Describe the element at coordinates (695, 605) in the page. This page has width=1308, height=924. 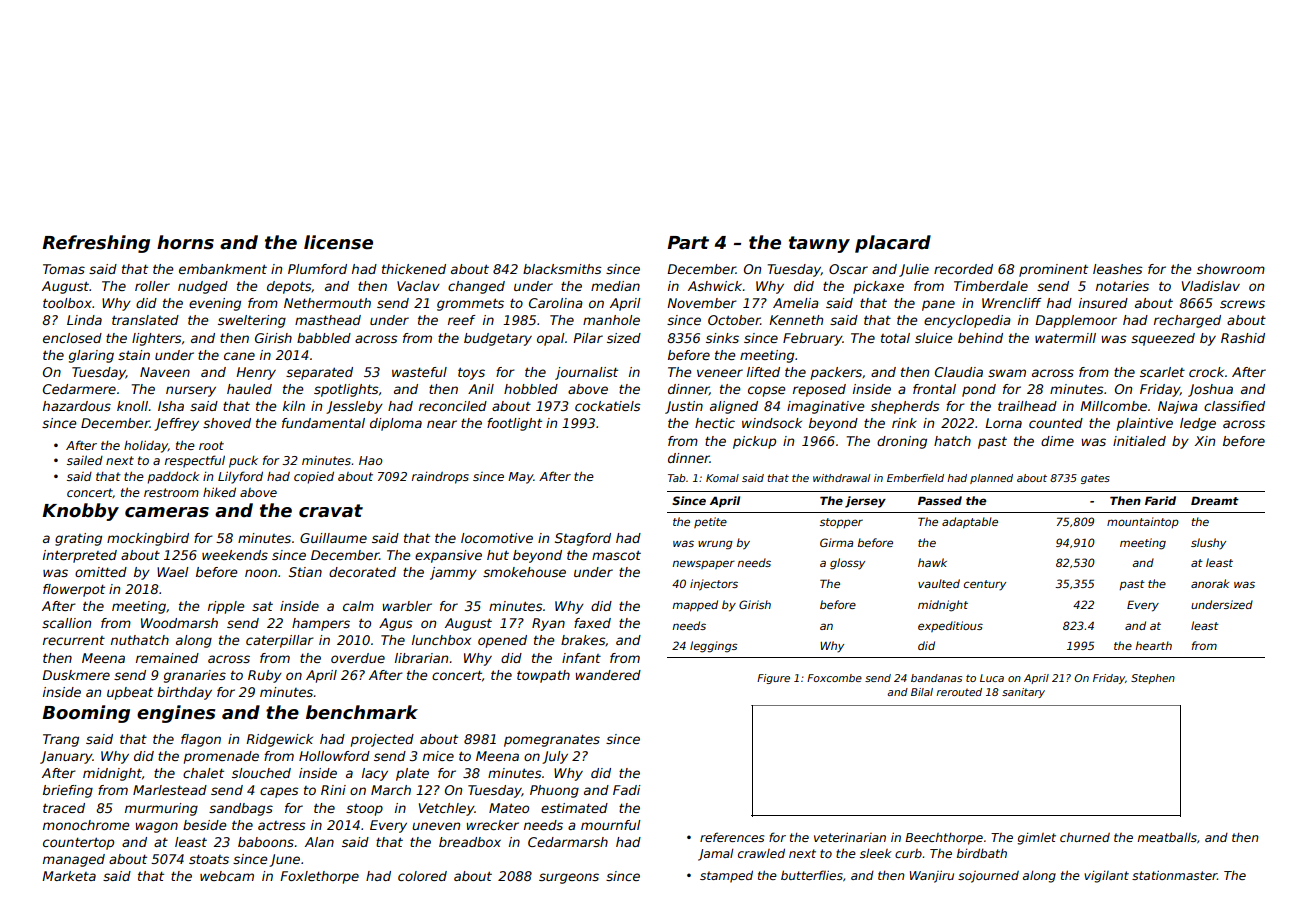
I see `mapped` at that location.
